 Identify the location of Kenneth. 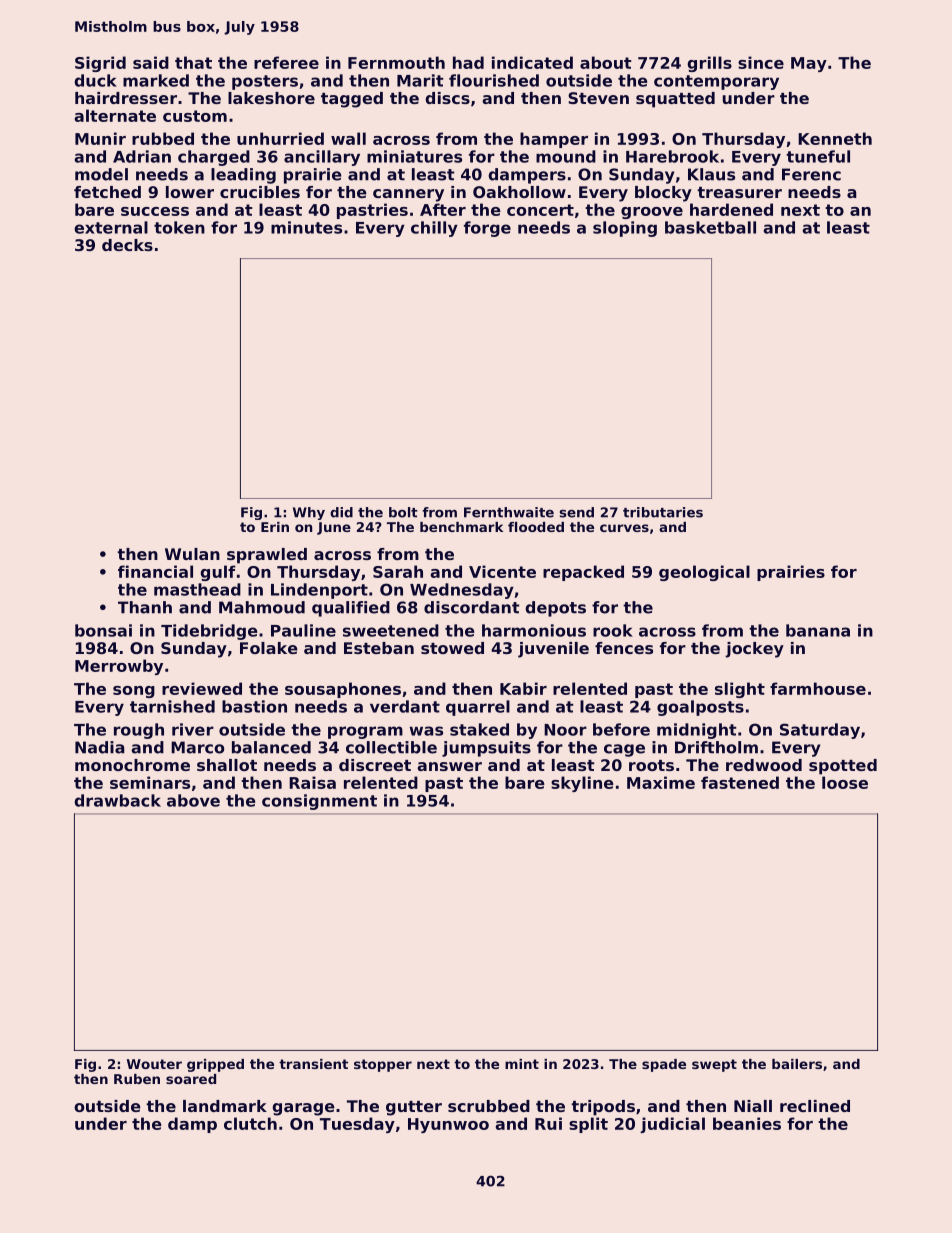
(835, 138).
